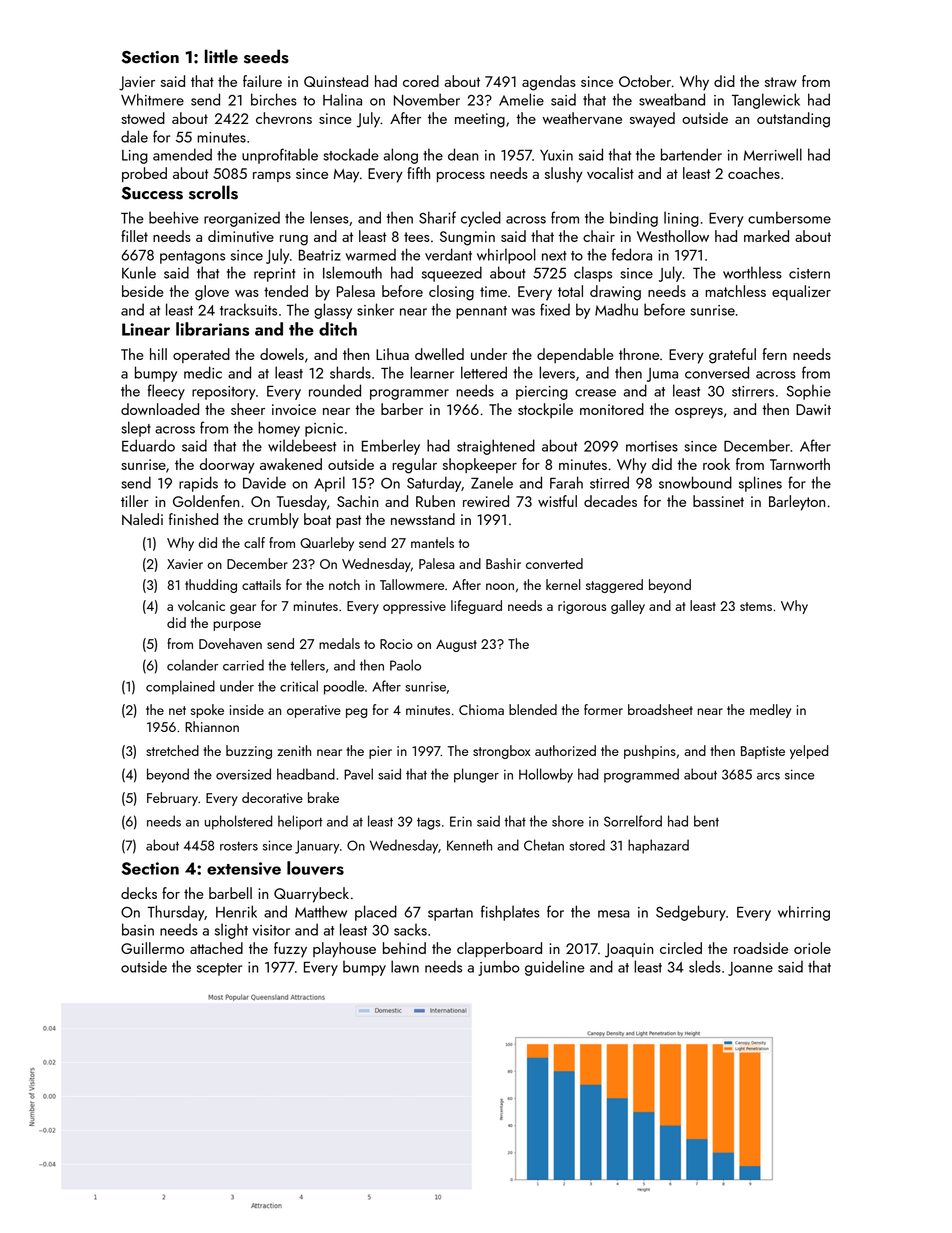 Image resolution: width=952 pixels, height=1233 pixels. I want to click on placed, so click(376, 913).
